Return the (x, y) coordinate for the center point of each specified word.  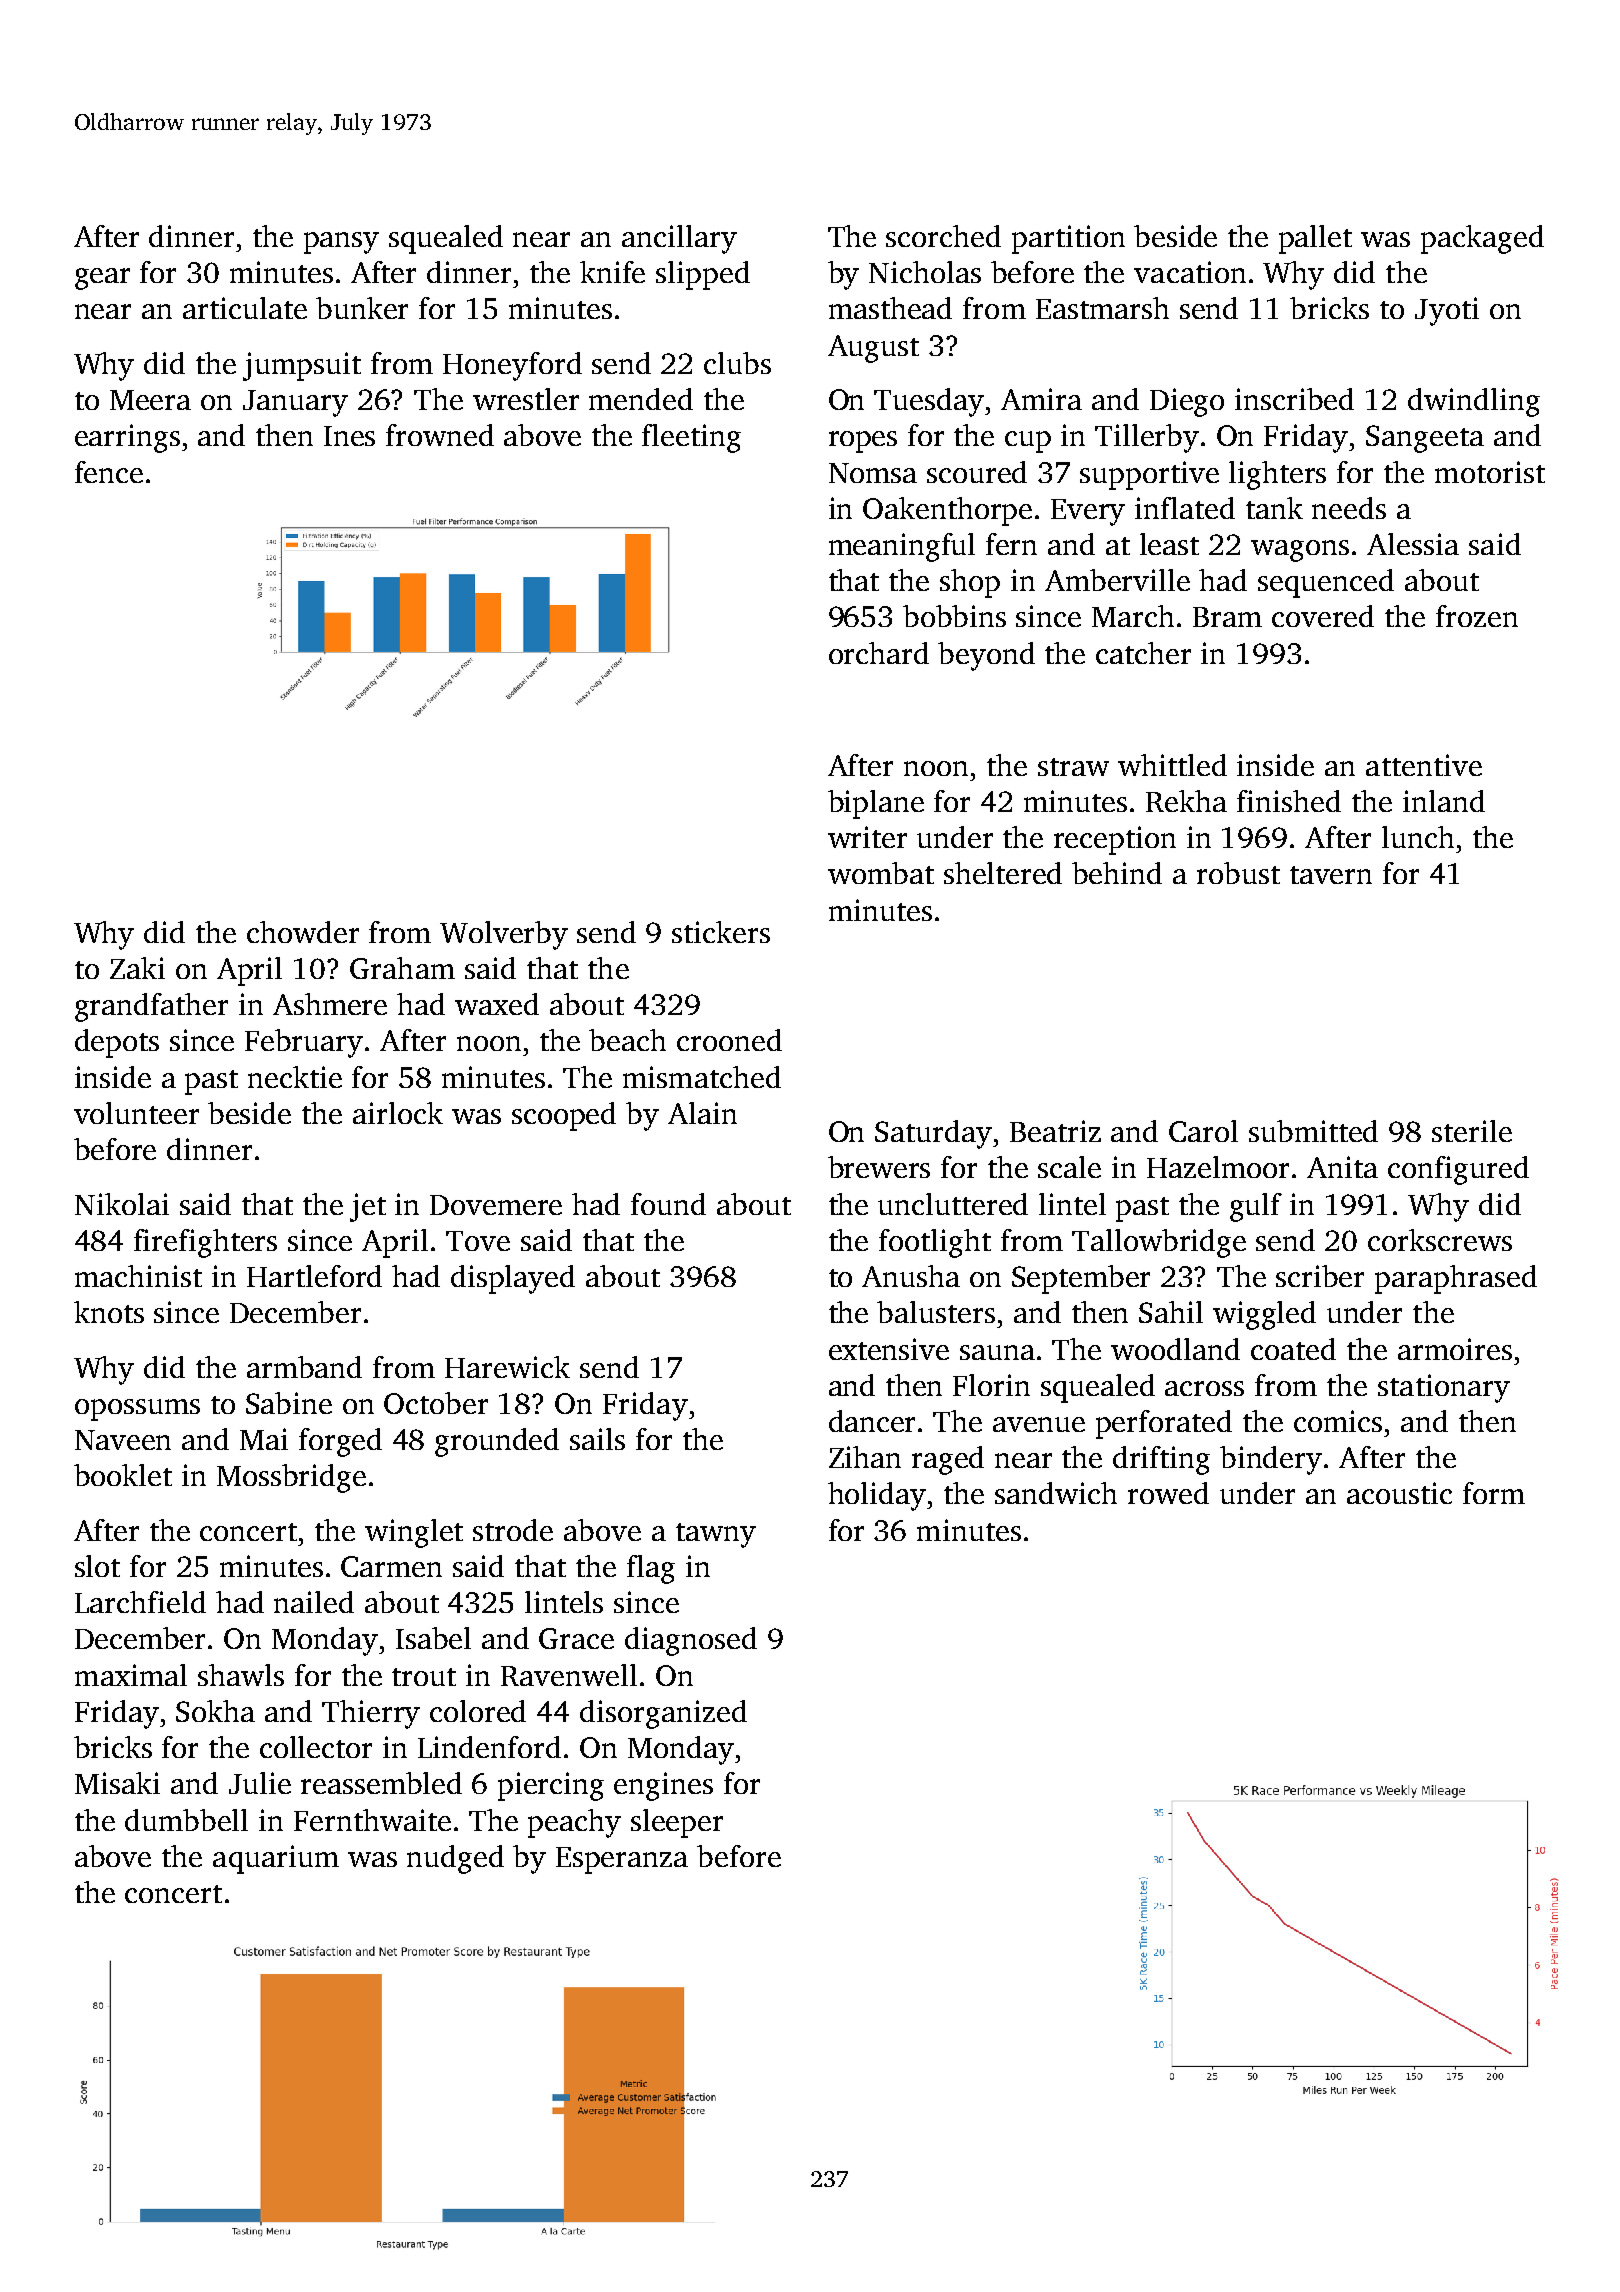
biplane (876, 804)
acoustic (1399, 1493)
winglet (414, 1533)
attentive (1424, 765)
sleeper (677, 1823)
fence (109, 472)
